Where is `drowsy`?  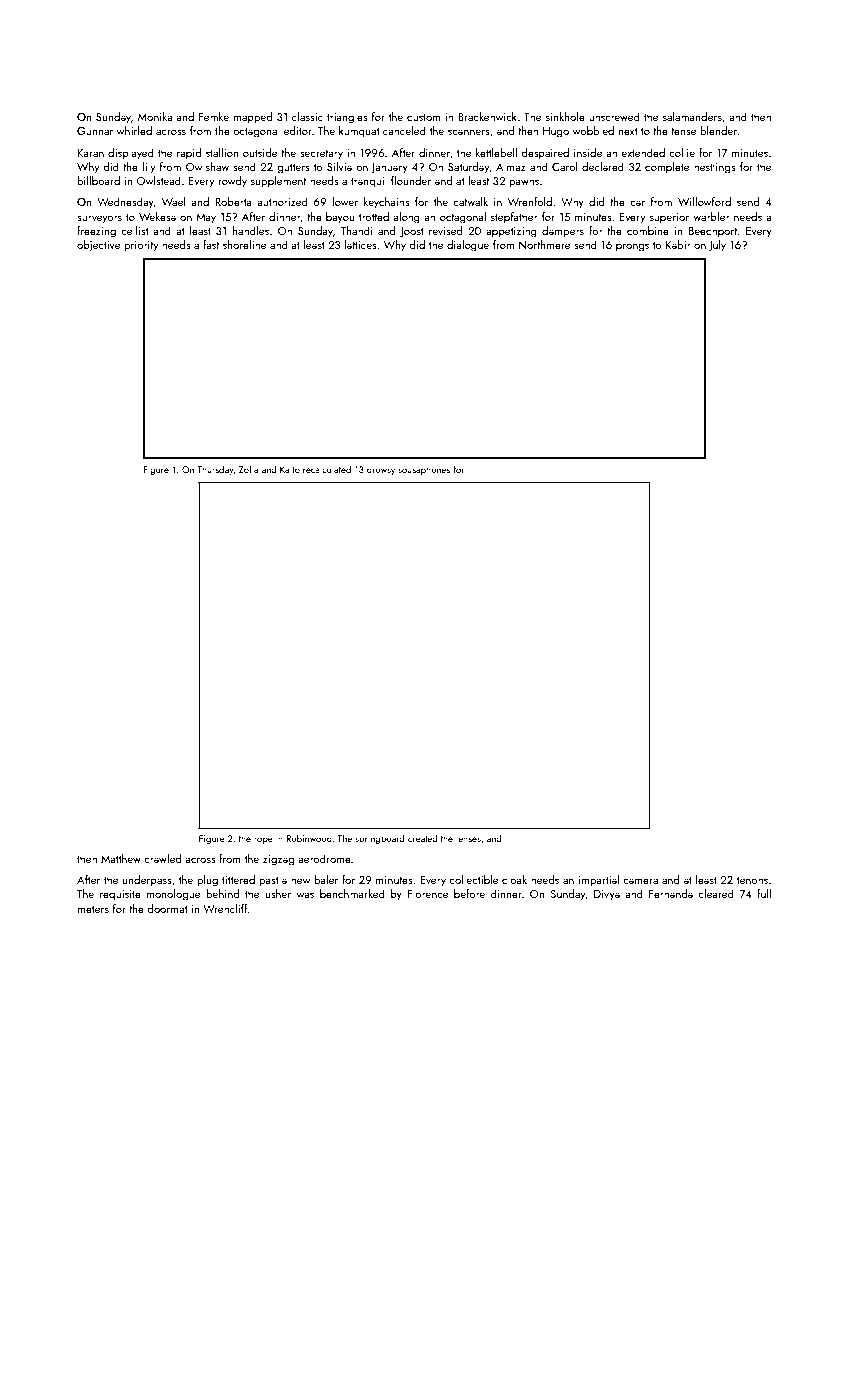 drowsy is located at coordinates (381, 470).
